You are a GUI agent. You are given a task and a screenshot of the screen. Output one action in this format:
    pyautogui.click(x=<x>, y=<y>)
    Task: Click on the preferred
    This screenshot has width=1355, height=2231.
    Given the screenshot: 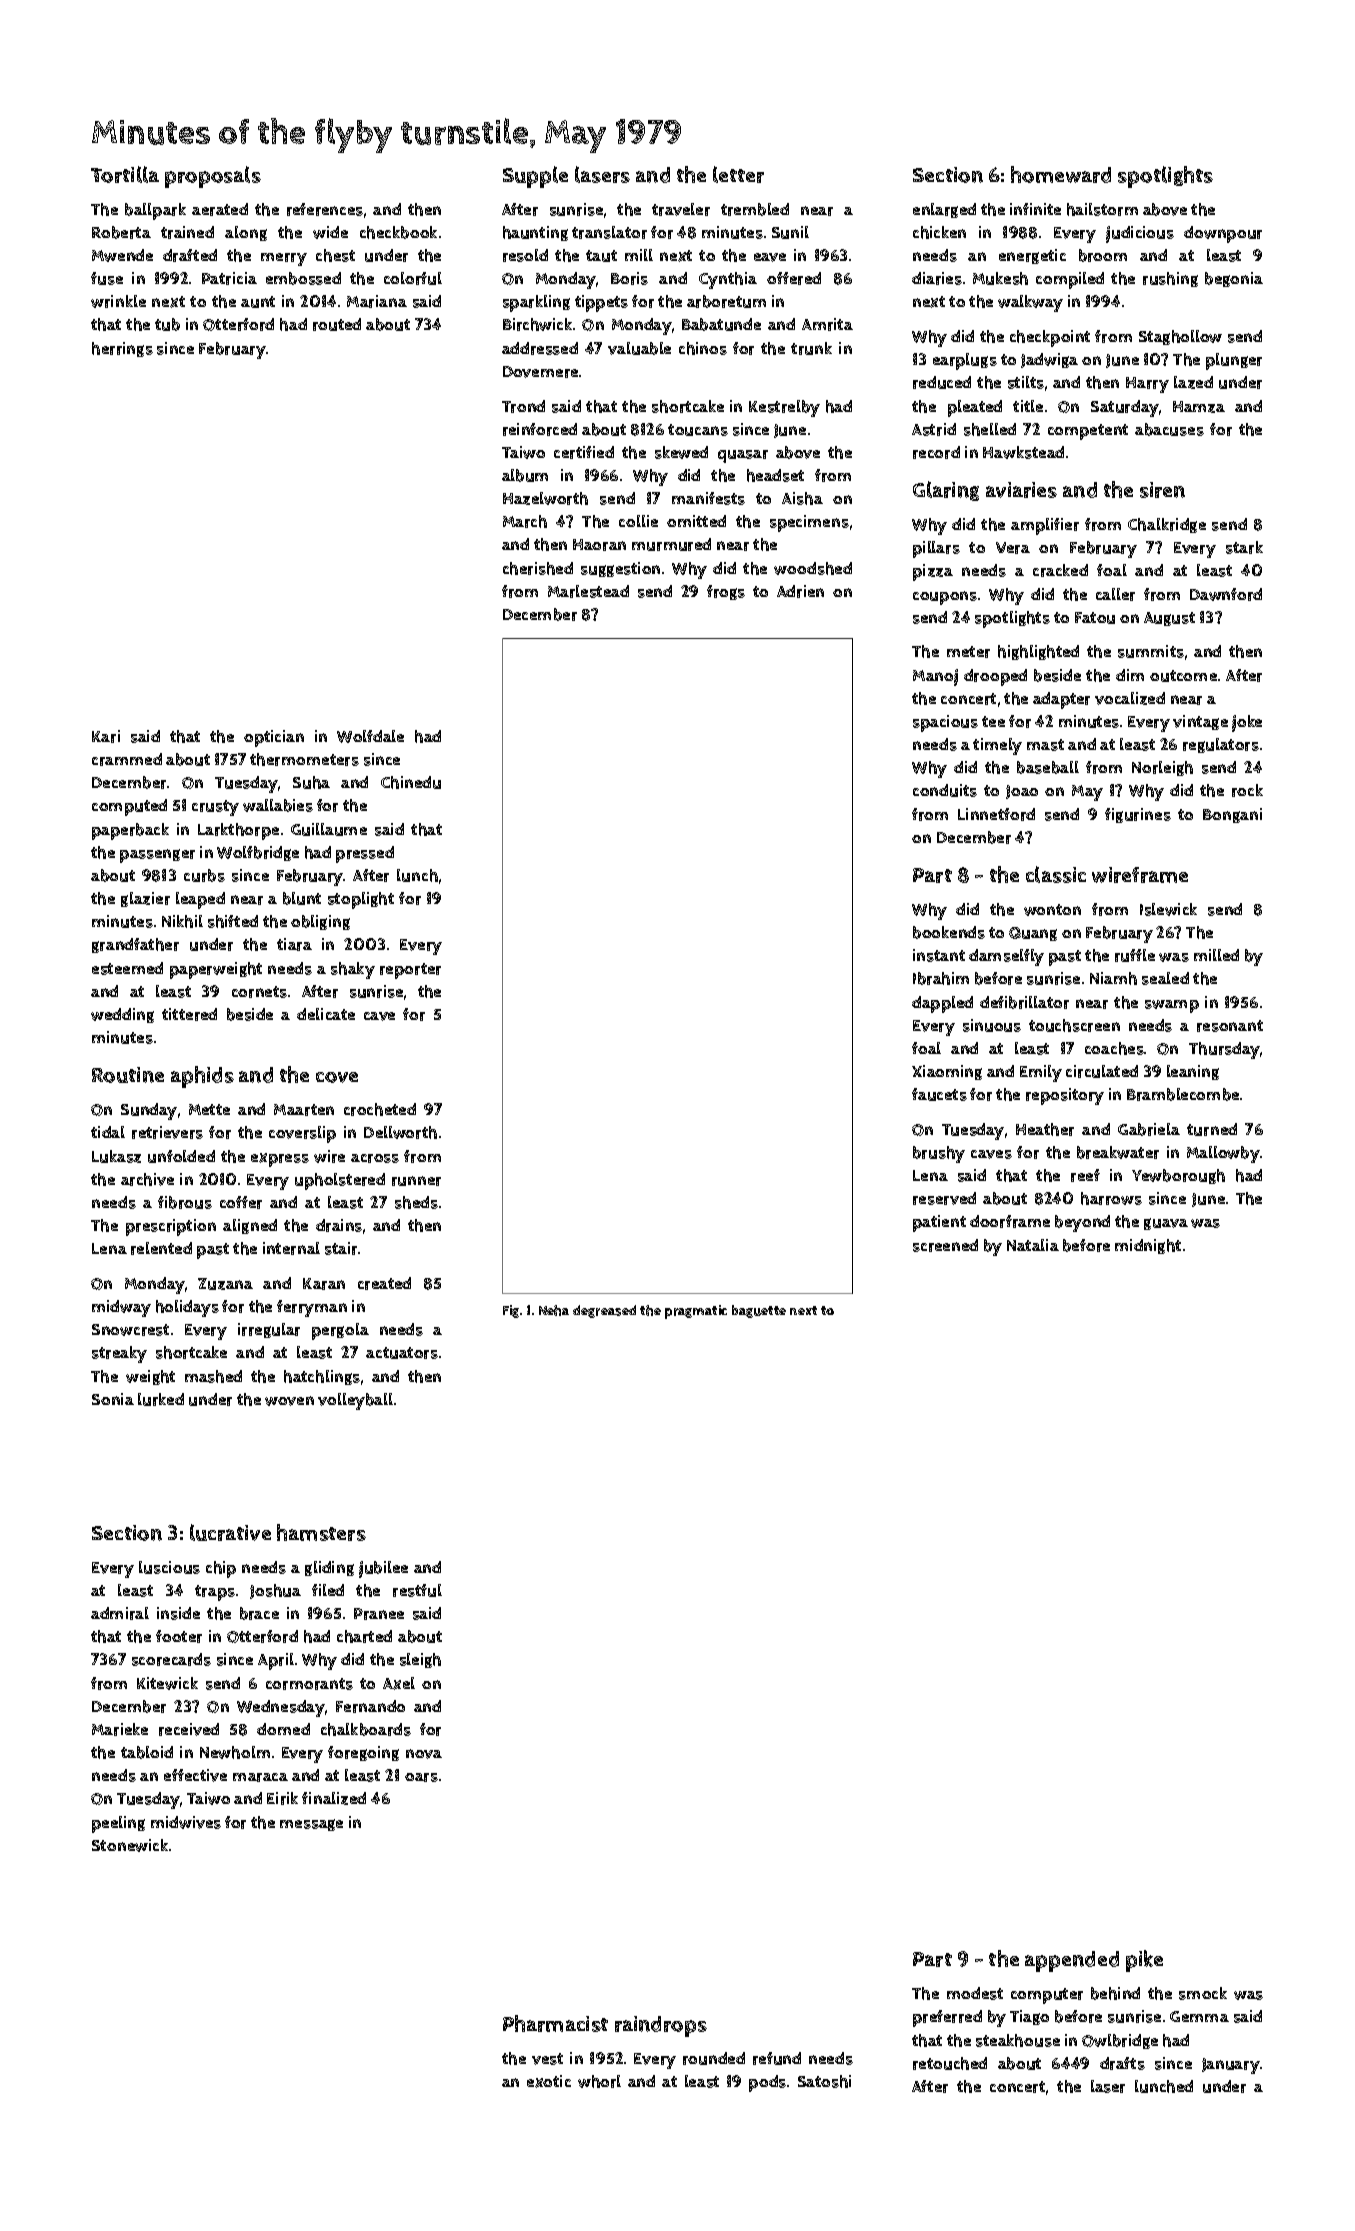 What is the action you would take?
    pyautogui.click(x=947, y=2018)
